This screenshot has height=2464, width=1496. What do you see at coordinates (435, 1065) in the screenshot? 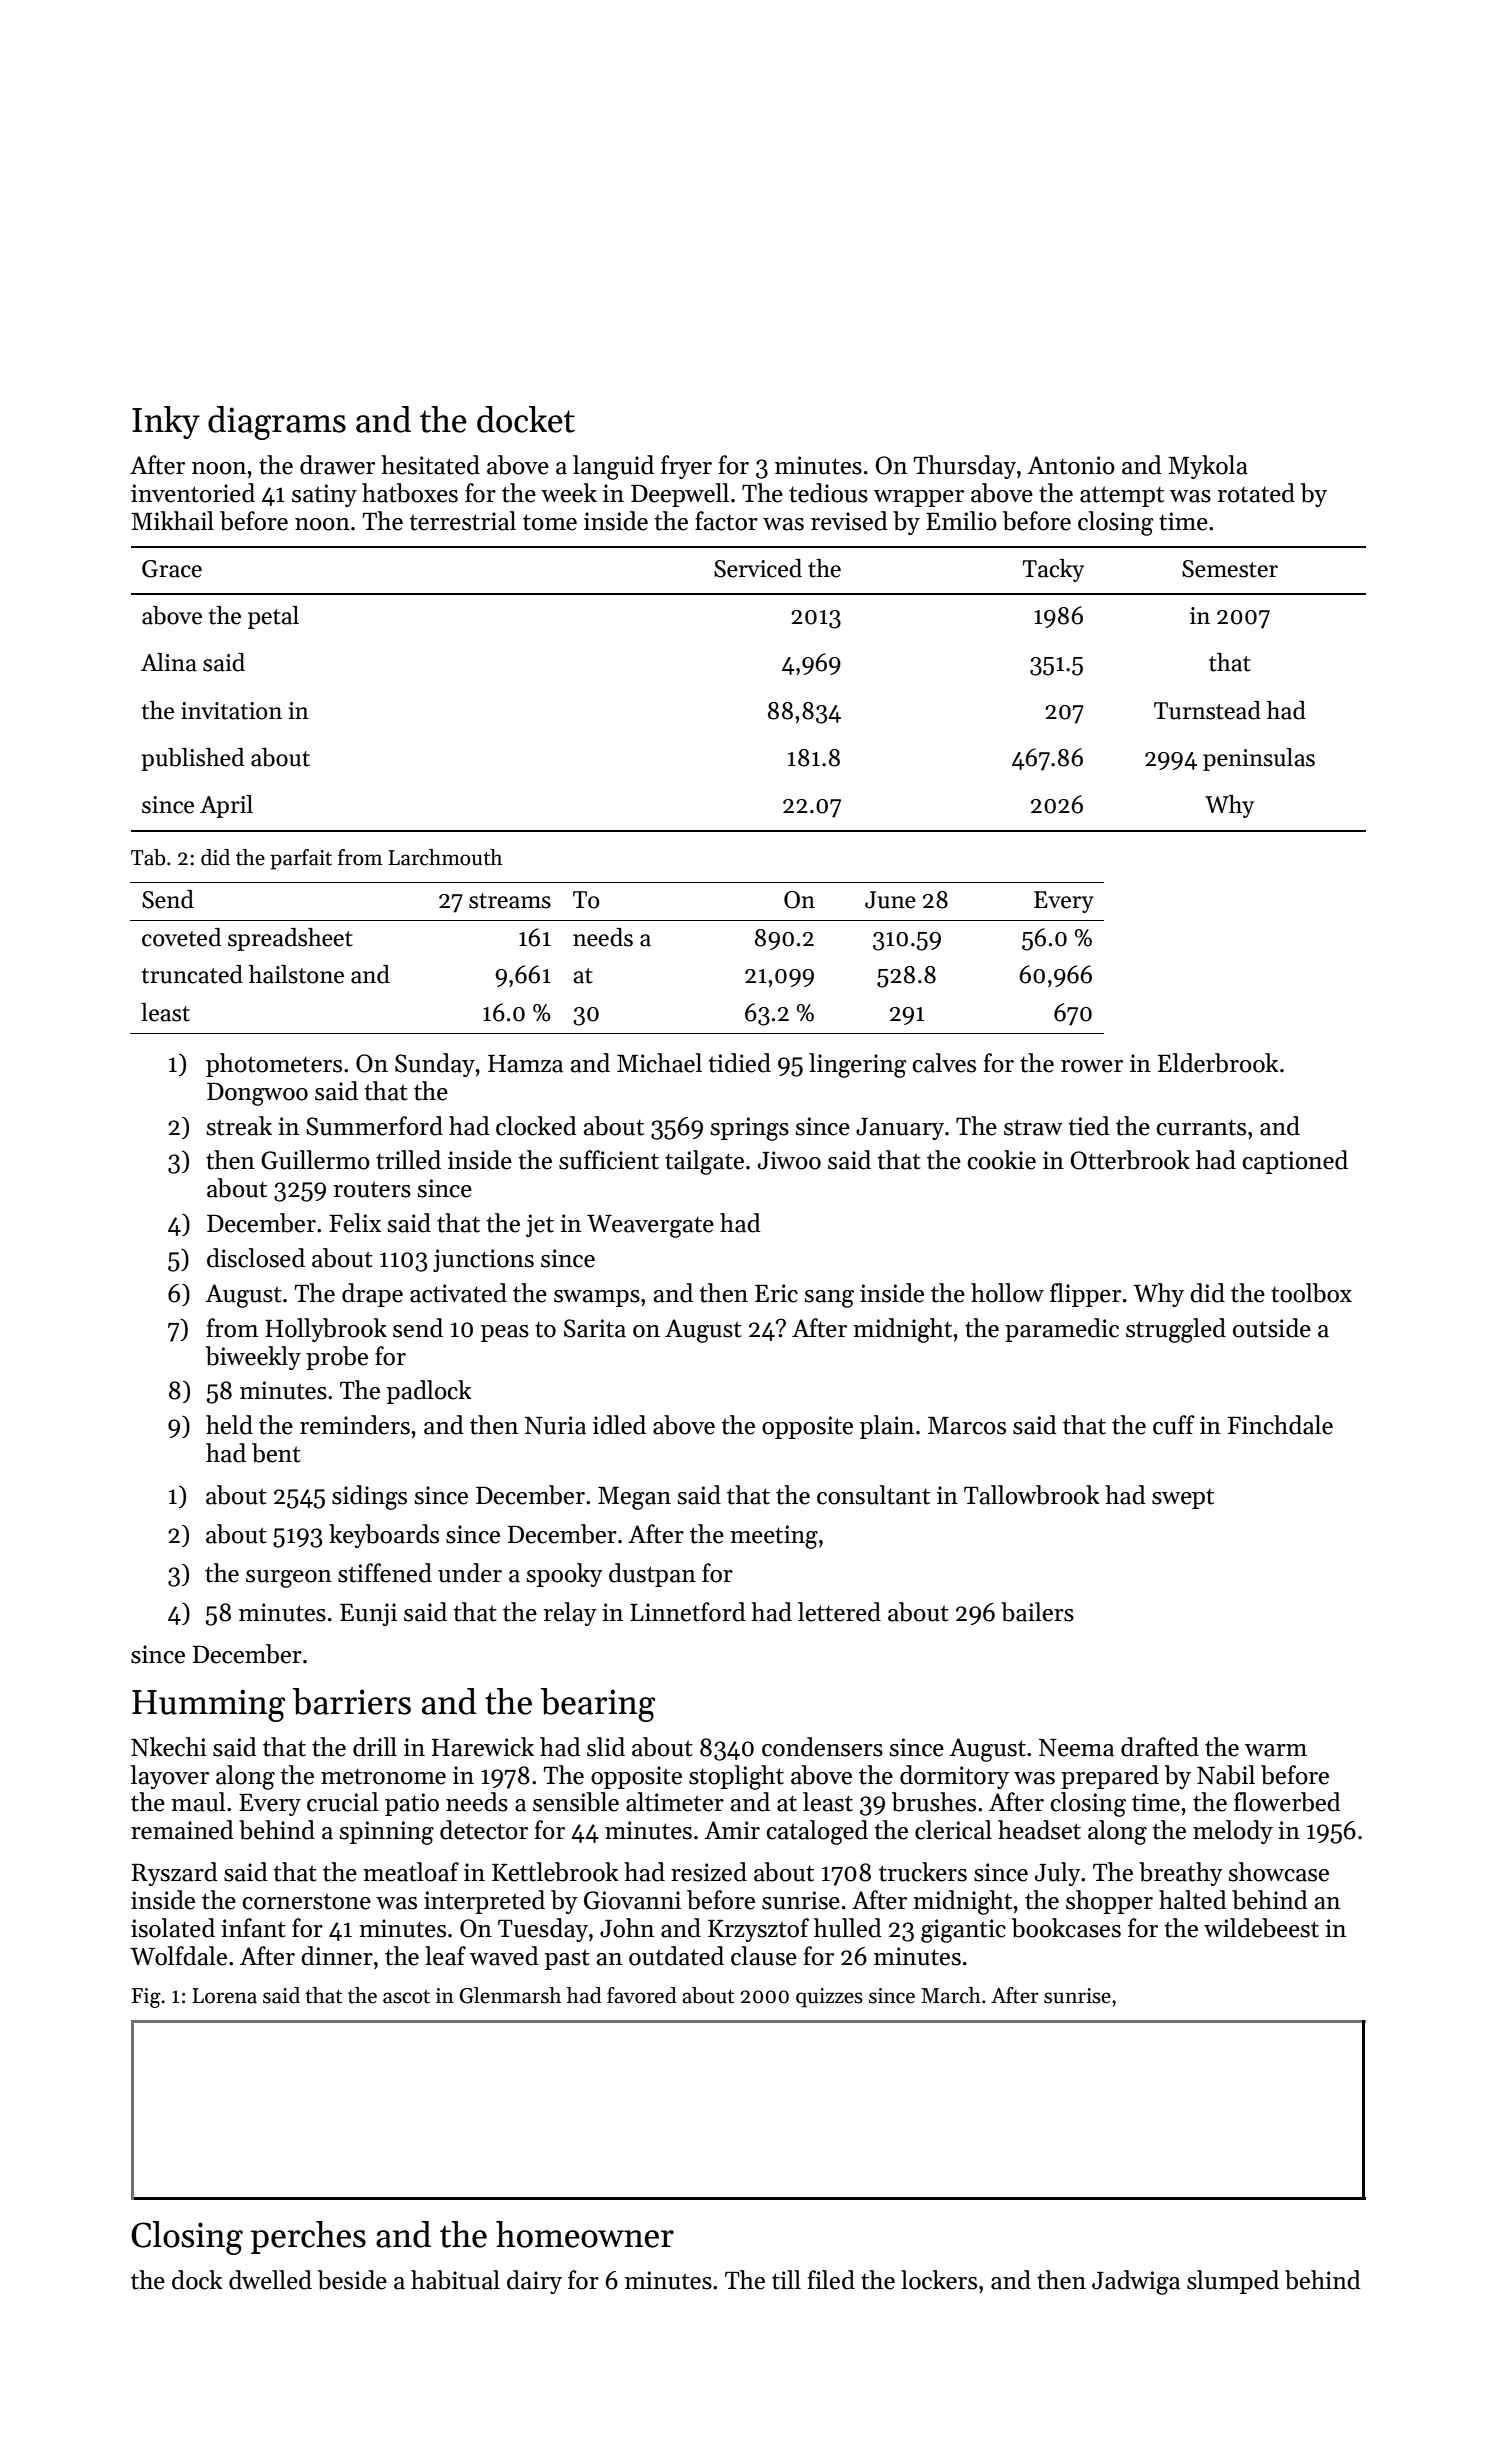
I see `Sunday` at bounding box center [435, 1065].
